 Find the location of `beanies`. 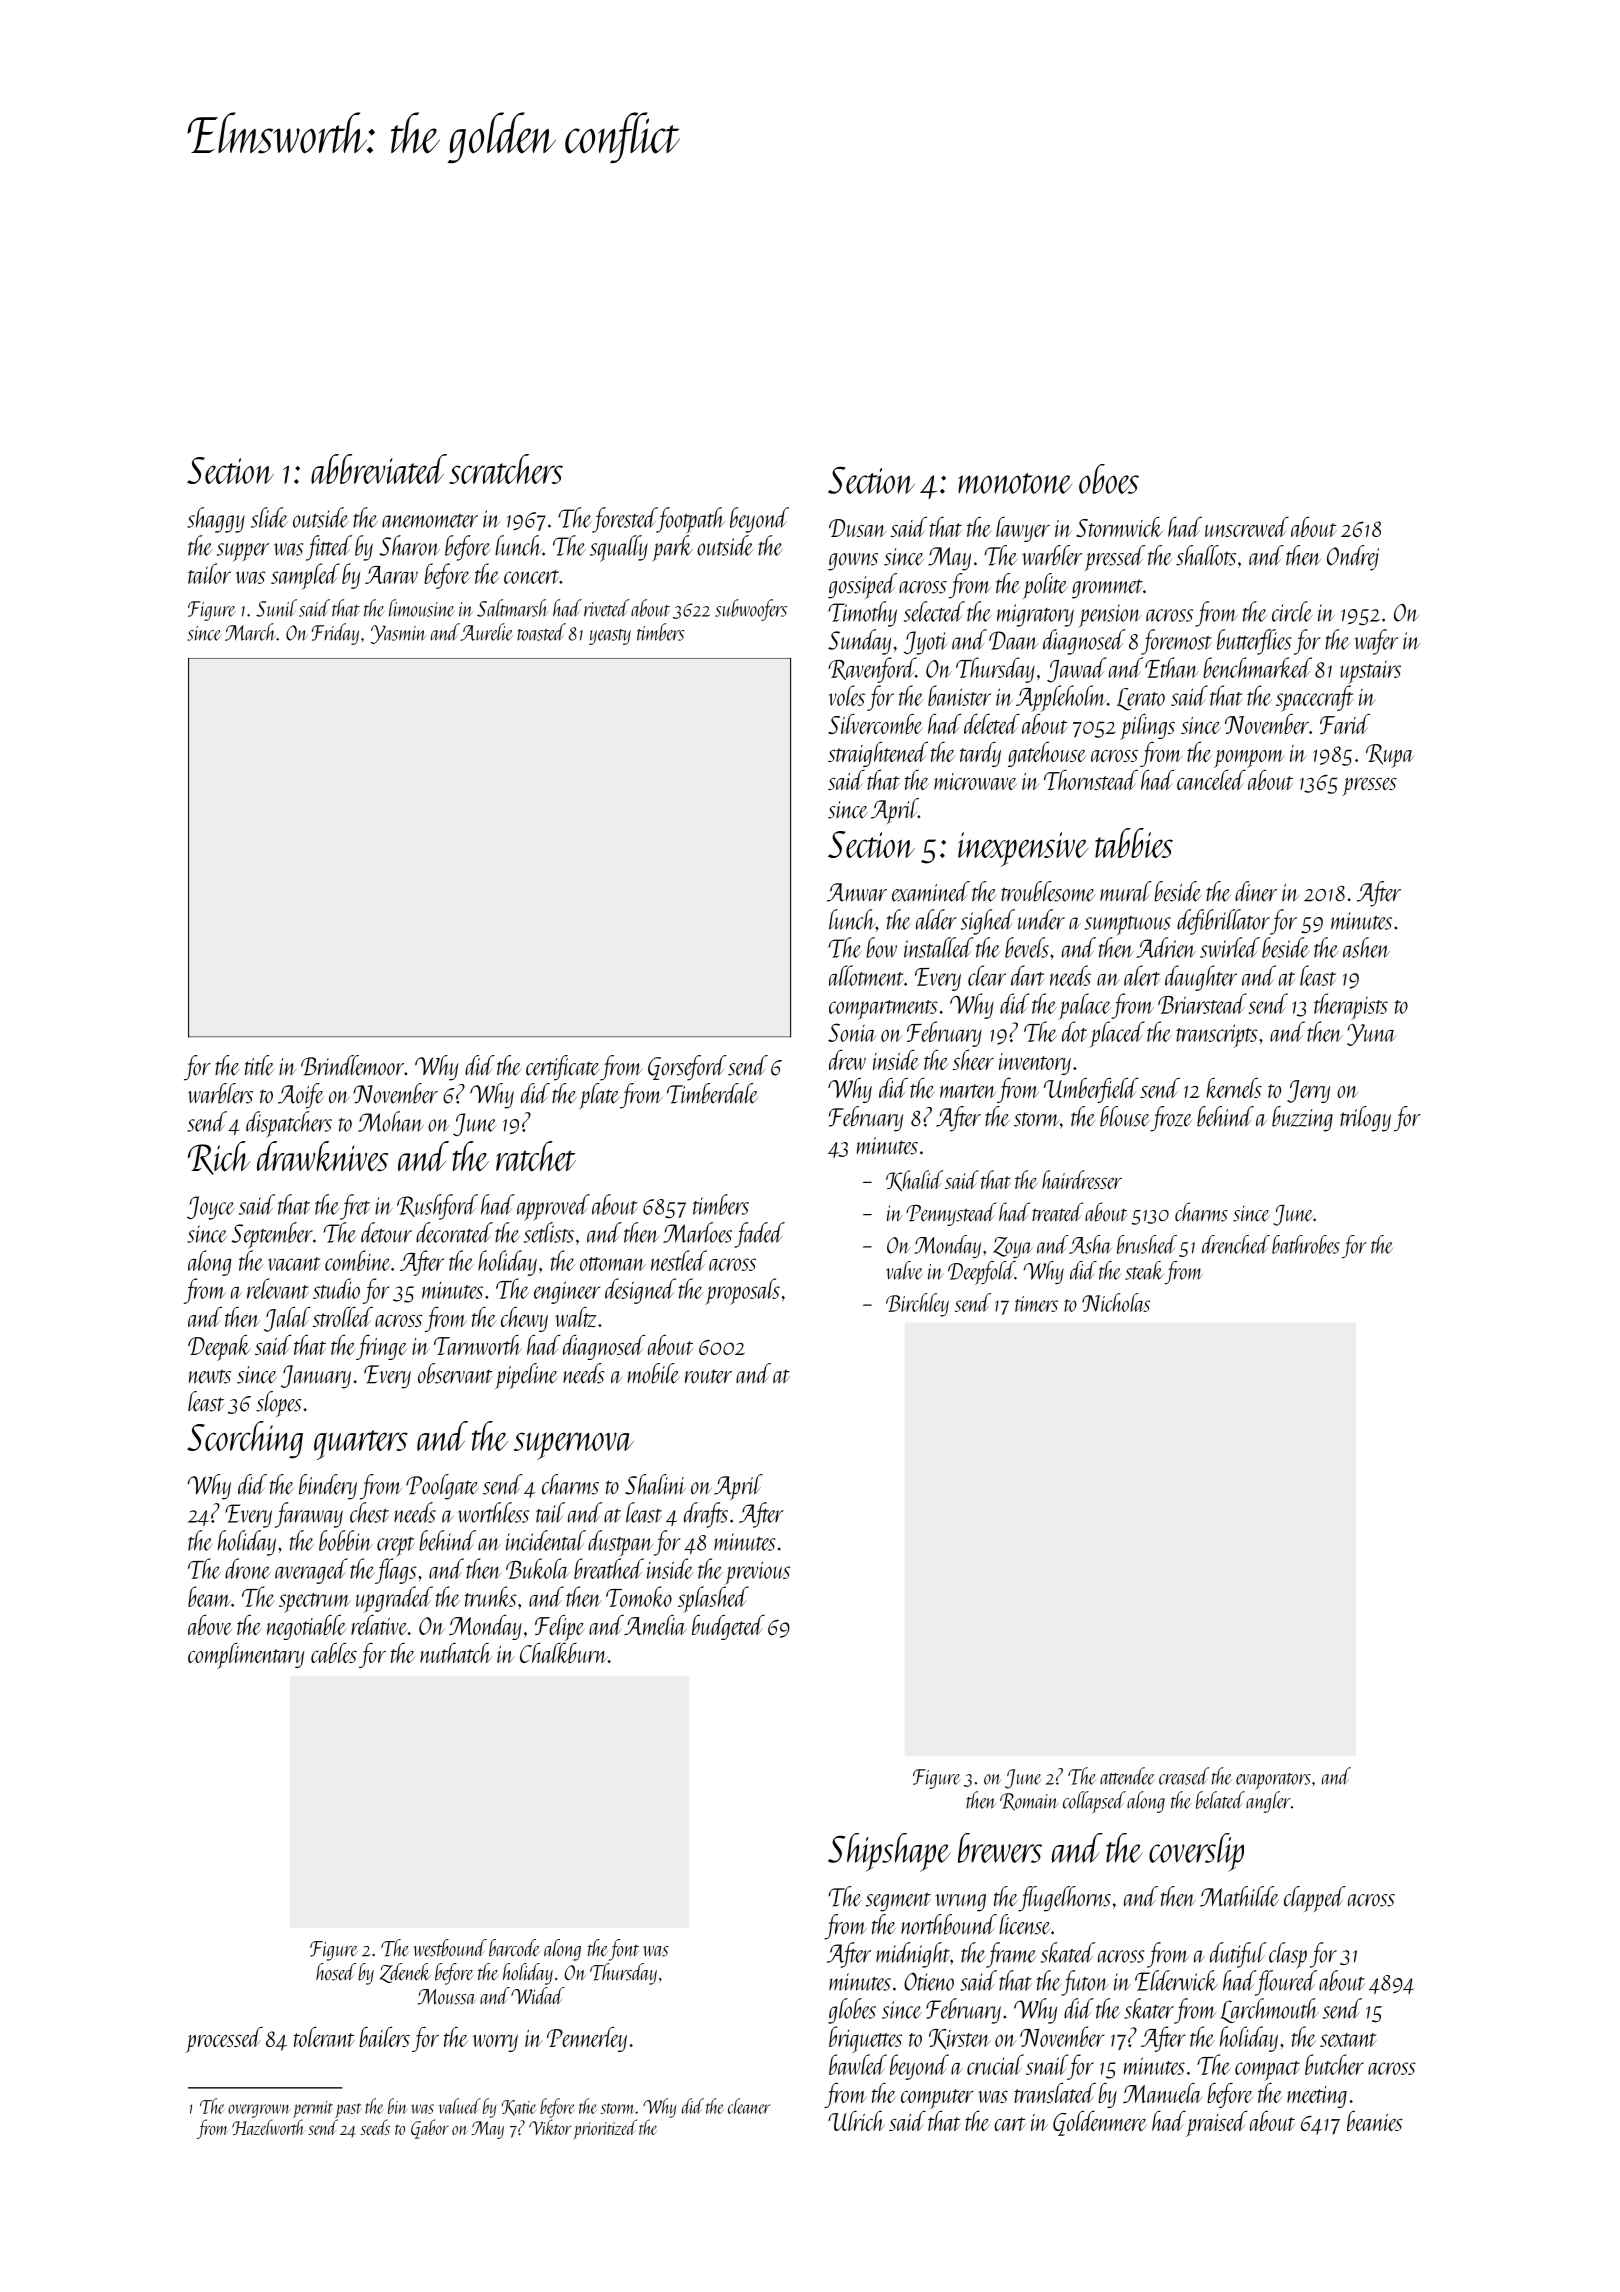

beanies is located at coordinates (1375, 2121).
